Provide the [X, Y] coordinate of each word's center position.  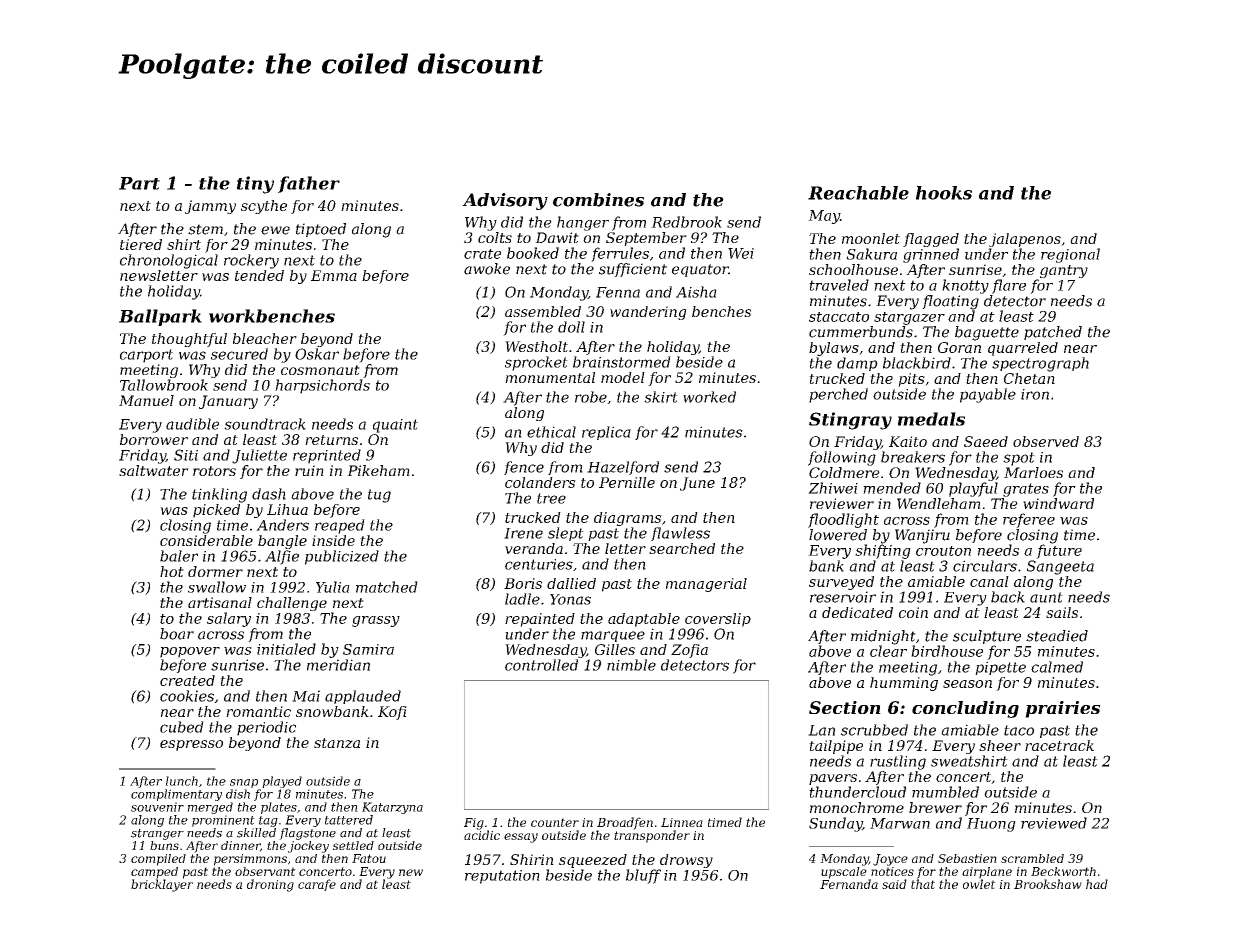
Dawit [557, 237]
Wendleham [939, 503]
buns [164, 845]
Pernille [627, 482]
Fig [474, 824]
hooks [944, 193]
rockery [251, 261]
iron [1035, 394]
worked [709, 397]
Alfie [282, 557]
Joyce [890, 860]
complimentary [176, 795]
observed [1046, 441]
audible [192, 424]
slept [566, 534]
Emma [334, 275]
